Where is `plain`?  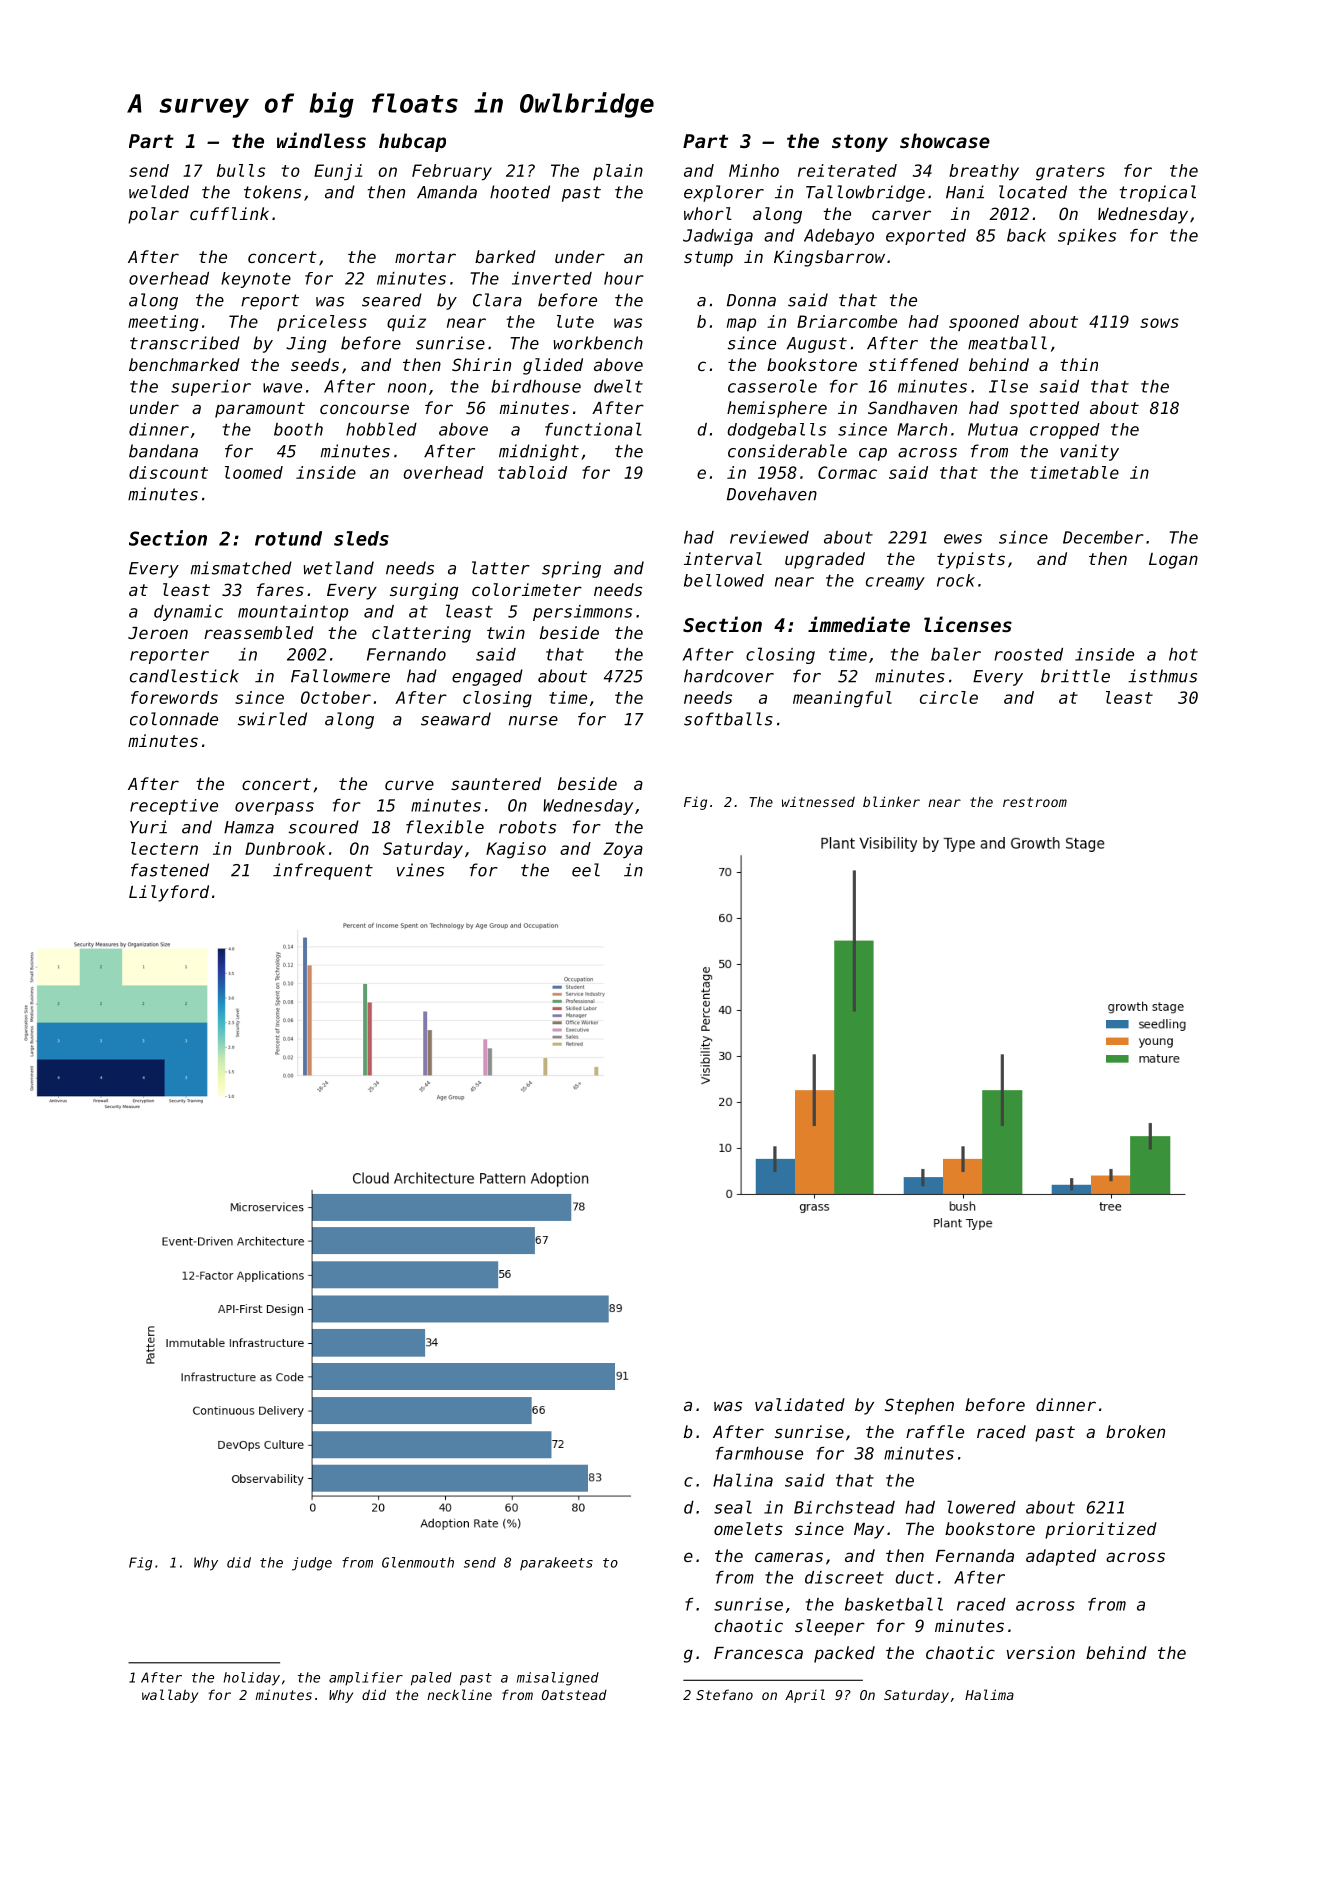
plain is located at coordinates (618, 172).
